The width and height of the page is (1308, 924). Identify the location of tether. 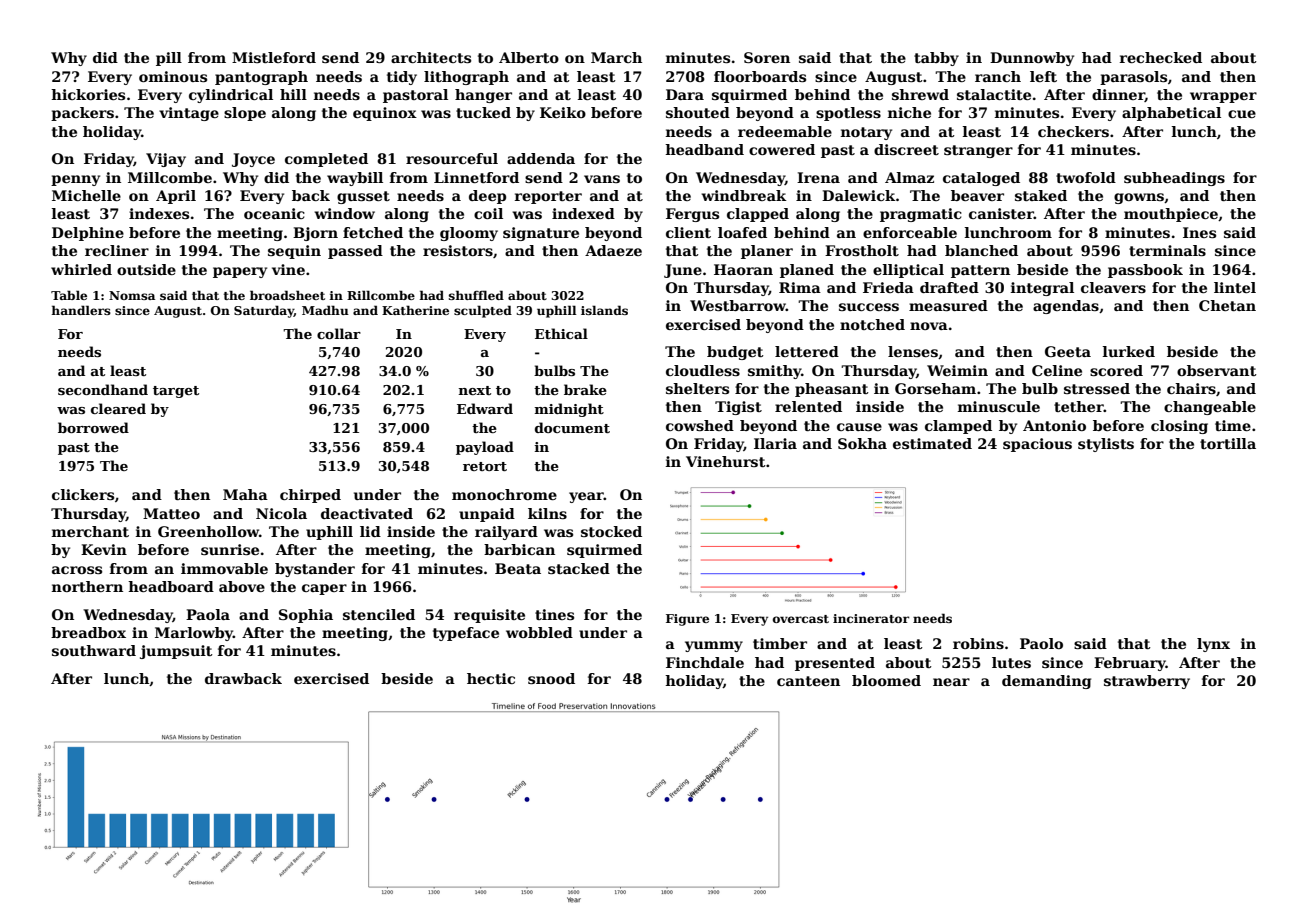
(1079, 406).
